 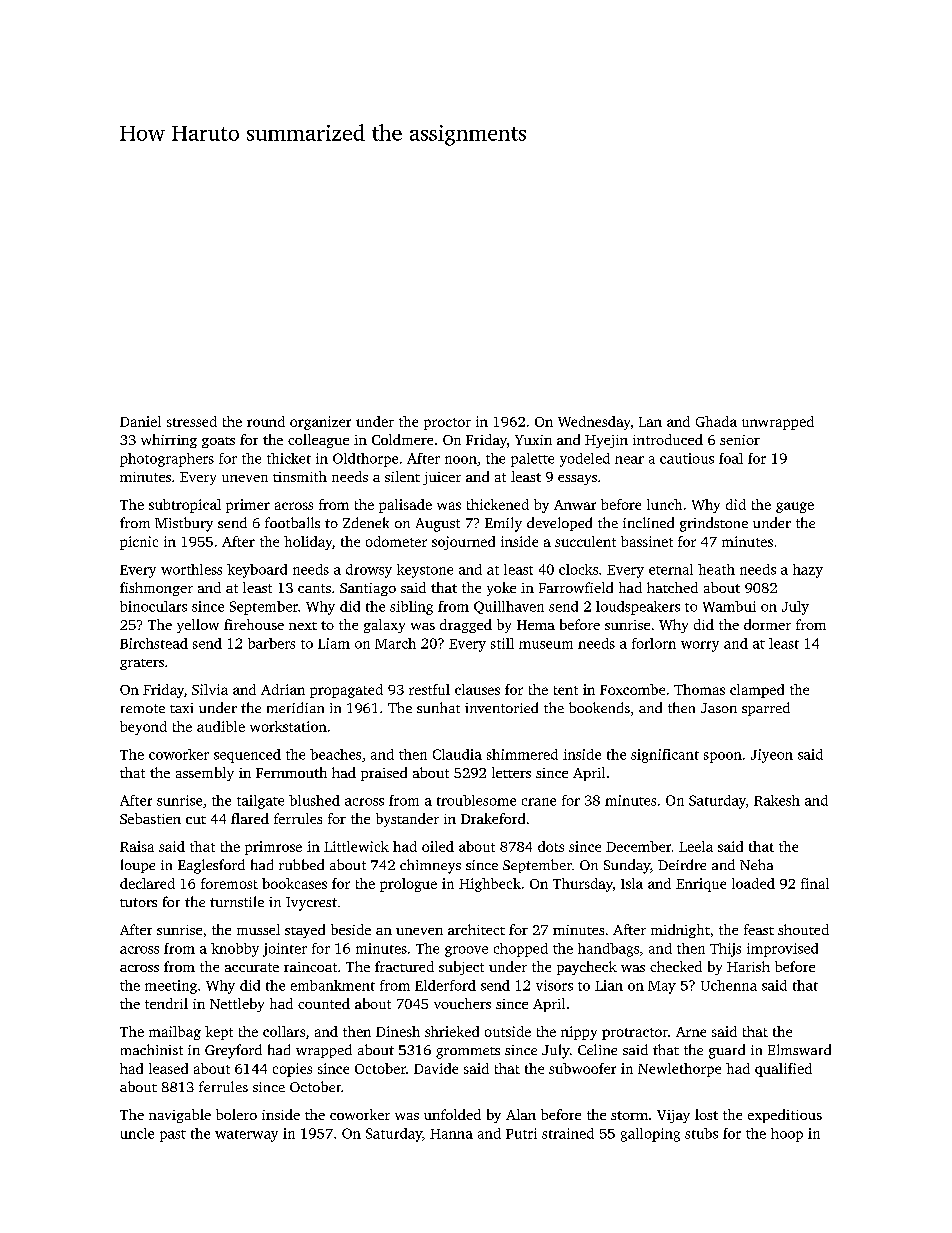 What do you see at coordinates (438, 707) in the image?
I see `sunhat` at bounding box center [438, 707].
